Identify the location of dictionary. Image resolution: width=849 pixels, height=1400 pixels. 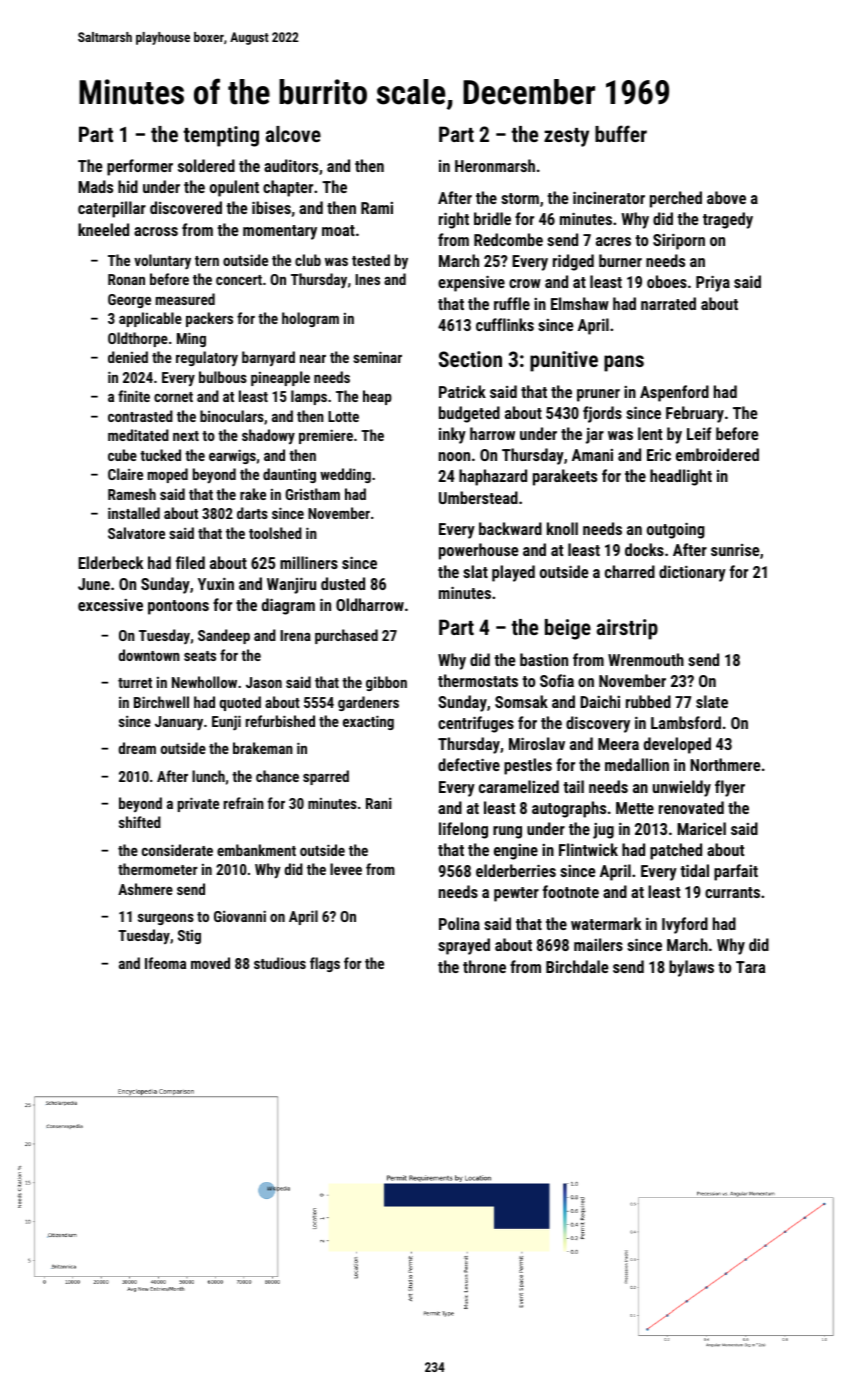
(692, 573).
